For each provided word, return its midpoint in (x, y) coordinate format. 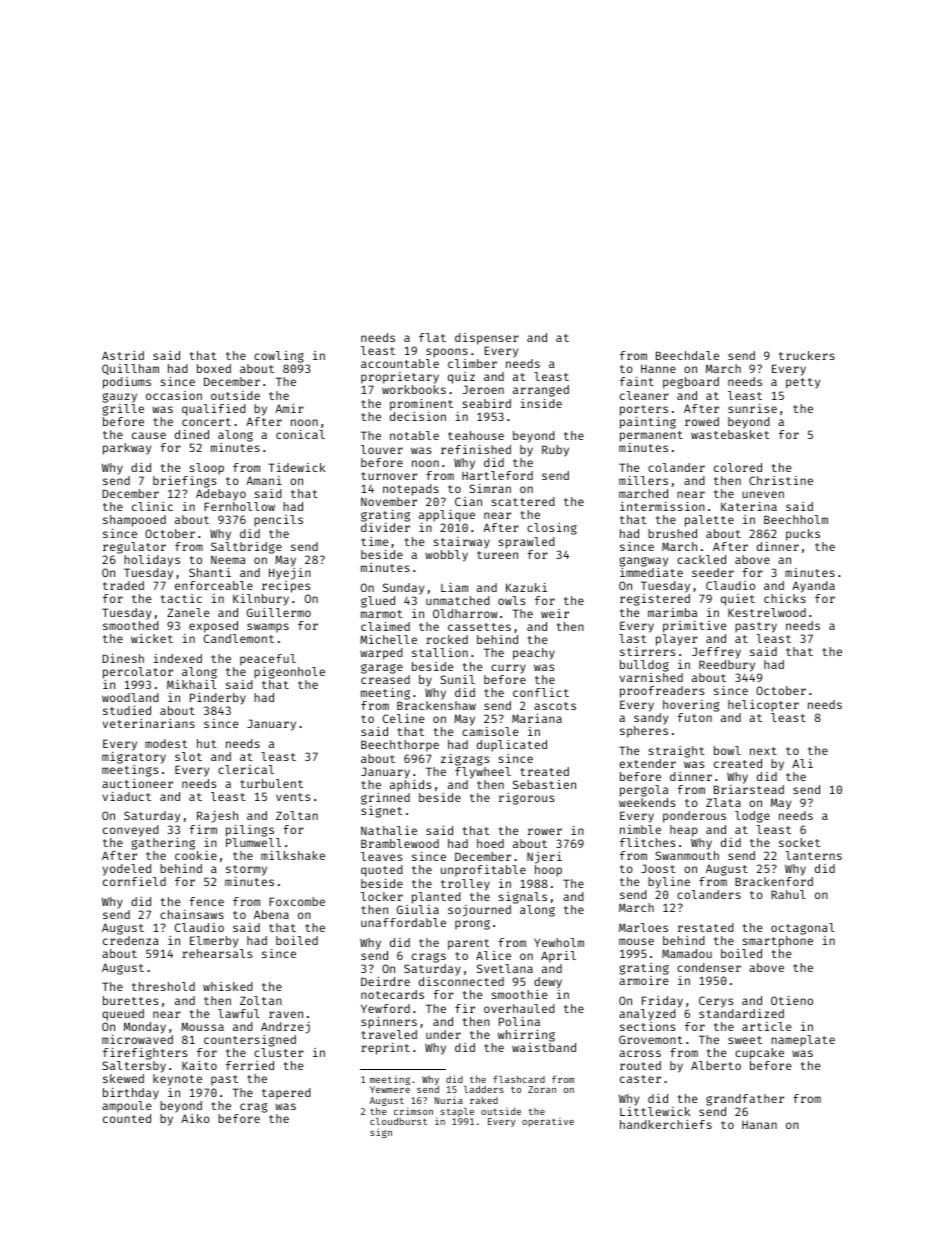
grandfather (745, 1100)
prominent (421, 405)
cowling (279, 357)
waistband (544, 1047)
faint (637, 381)
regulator (134, 548)
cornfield (134, 881)
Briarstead (749, 789)
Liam (454, 587)
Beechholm (796, 519)
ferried (250, 1065)
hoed (490, 843)
